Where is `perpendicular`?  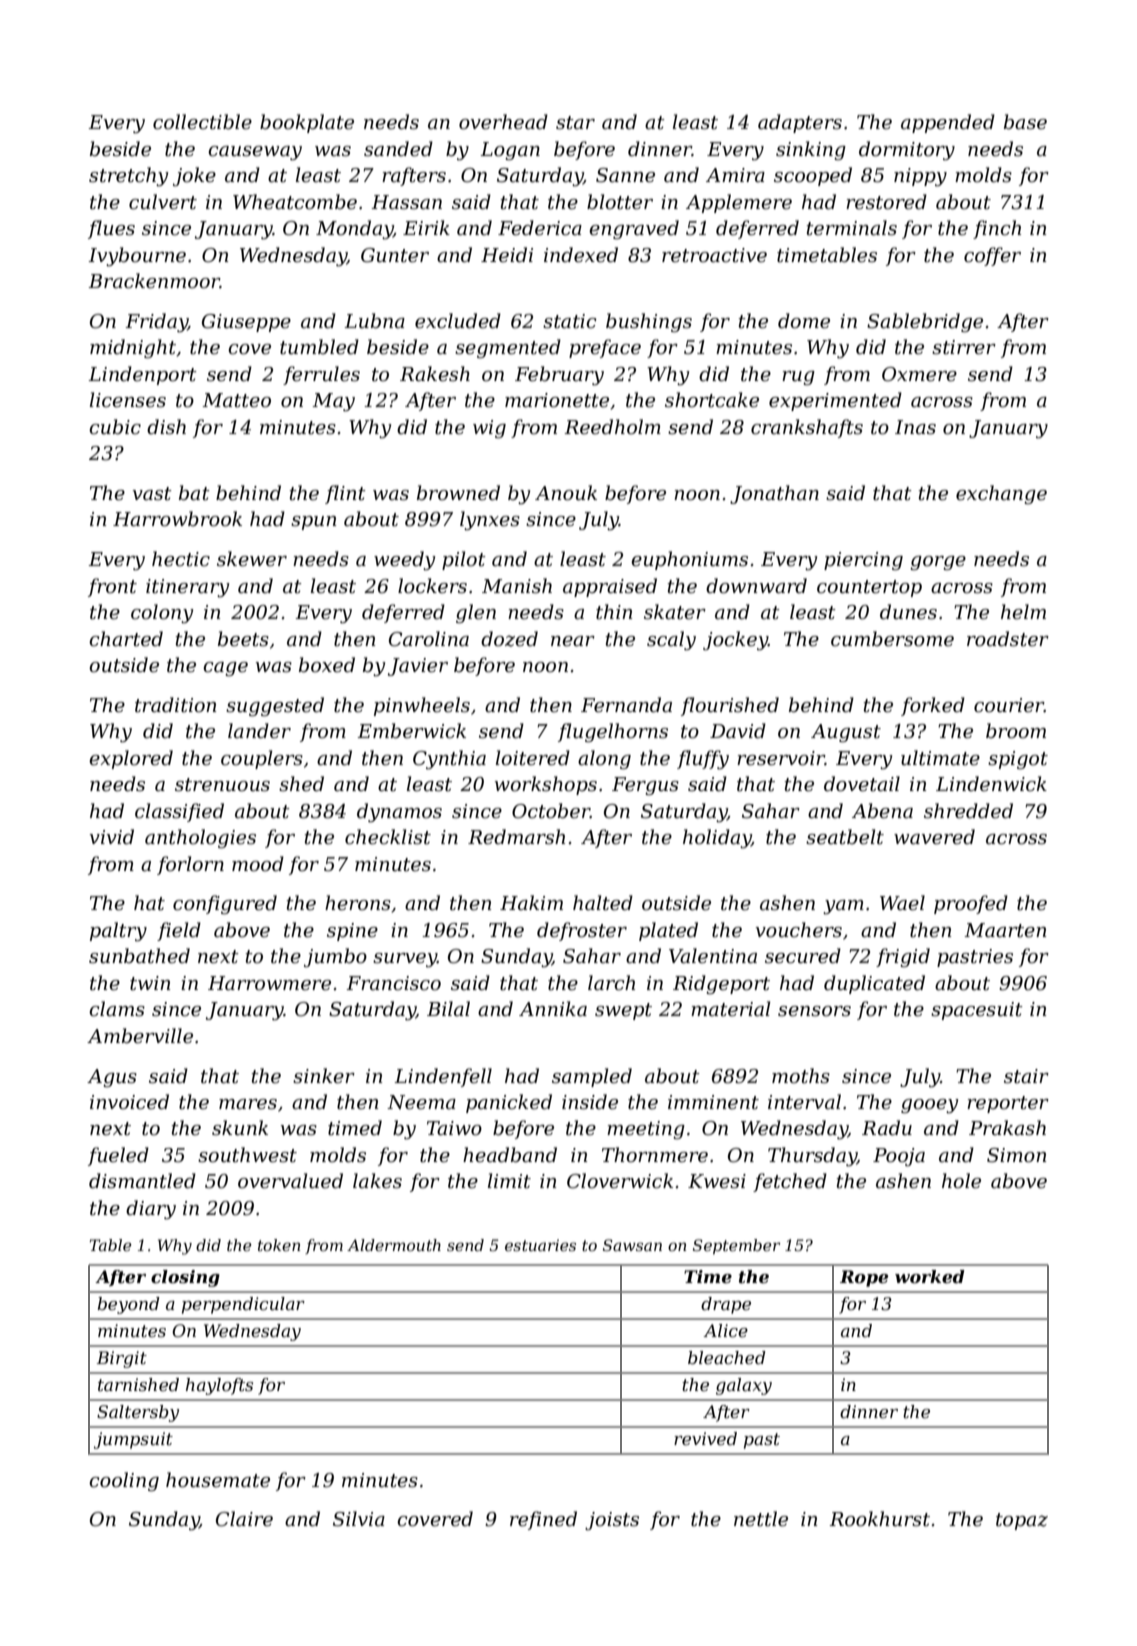 perpendicular is located at coordinates (243, 1305).
